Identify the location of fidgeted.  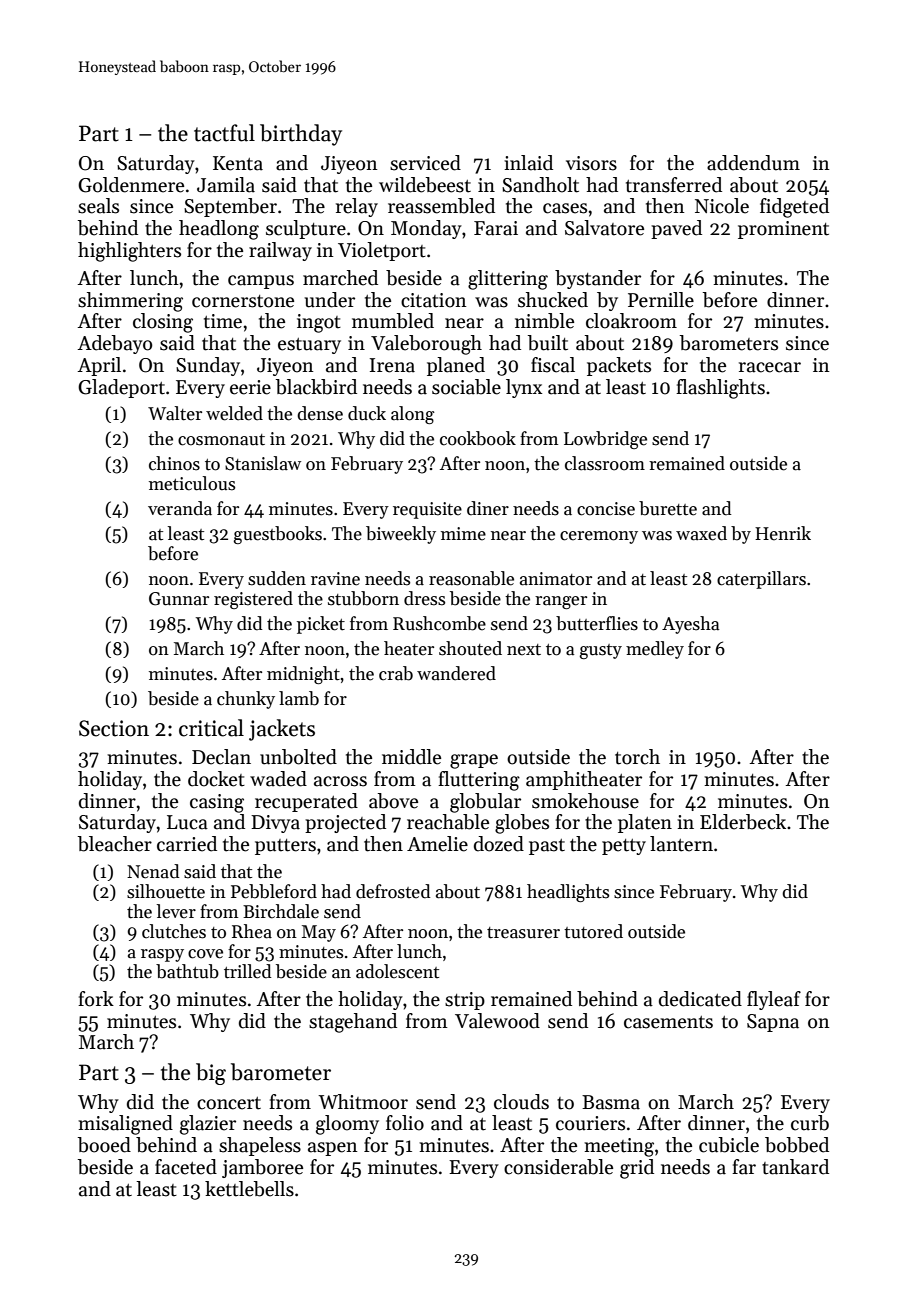
(794, 208).
